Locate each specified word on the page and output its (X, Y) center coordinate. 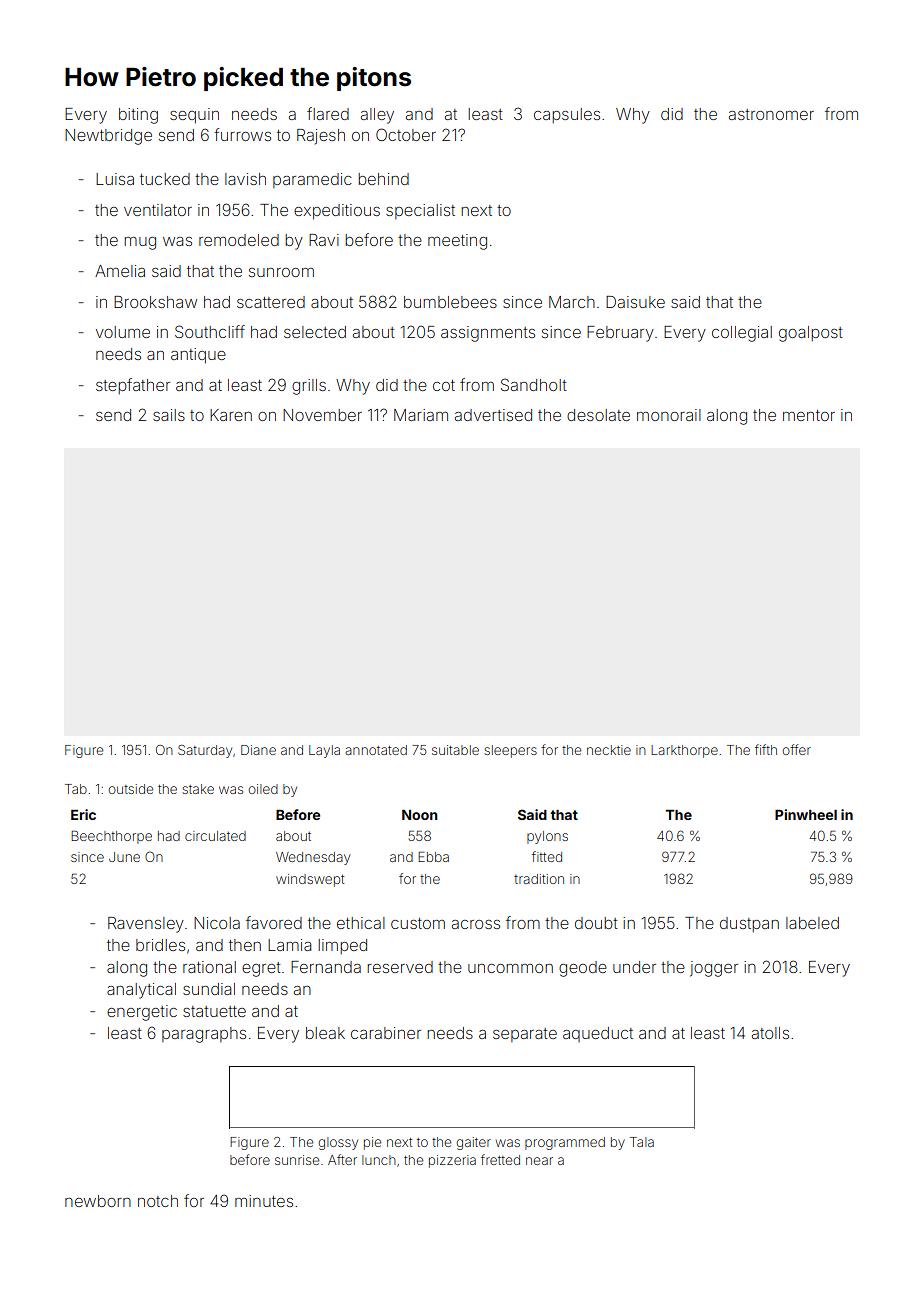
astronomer (771, 114)
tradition (539, 879)
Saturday (205, 751)
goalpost (811, 334)
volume (123, 332)
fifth (766, 749)
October (406, 134)
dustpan (749, 924)
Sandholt (534, 384)
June (124, 857)
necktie (609, 750)
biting (138, 116)
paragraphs (204, 1035)
